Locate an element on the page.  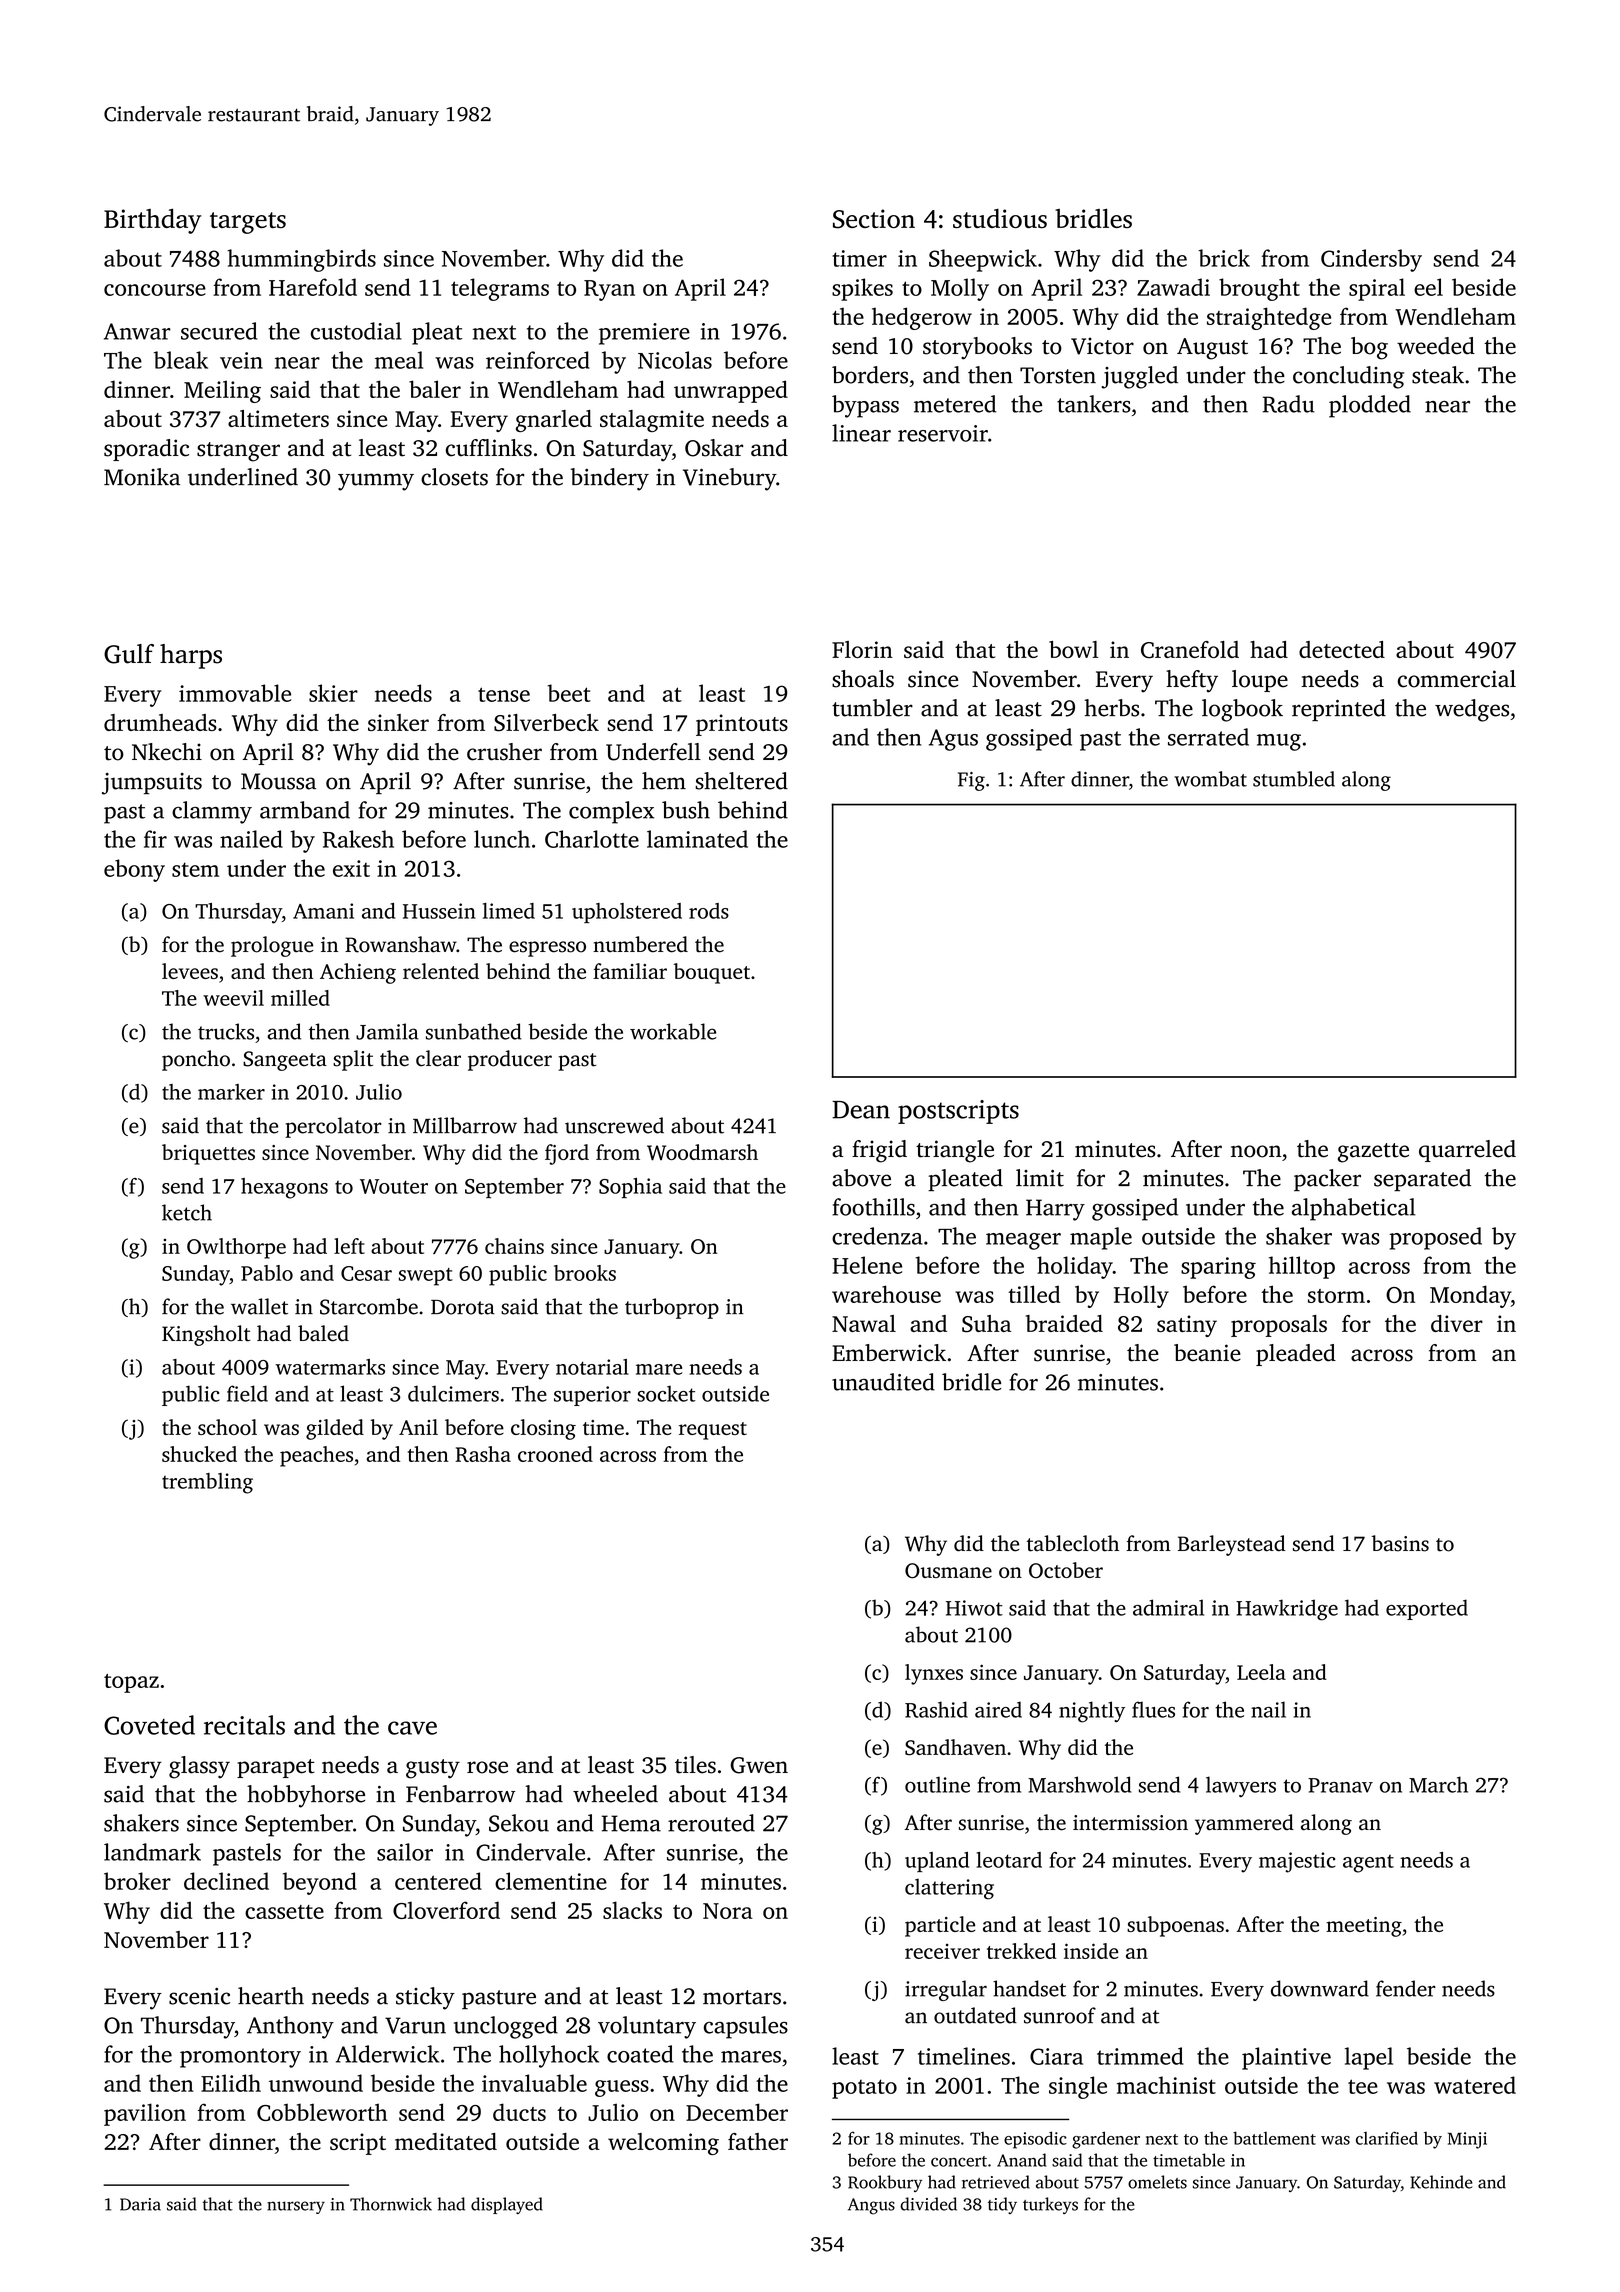
spiral is located at coordinates (1377, 289).
